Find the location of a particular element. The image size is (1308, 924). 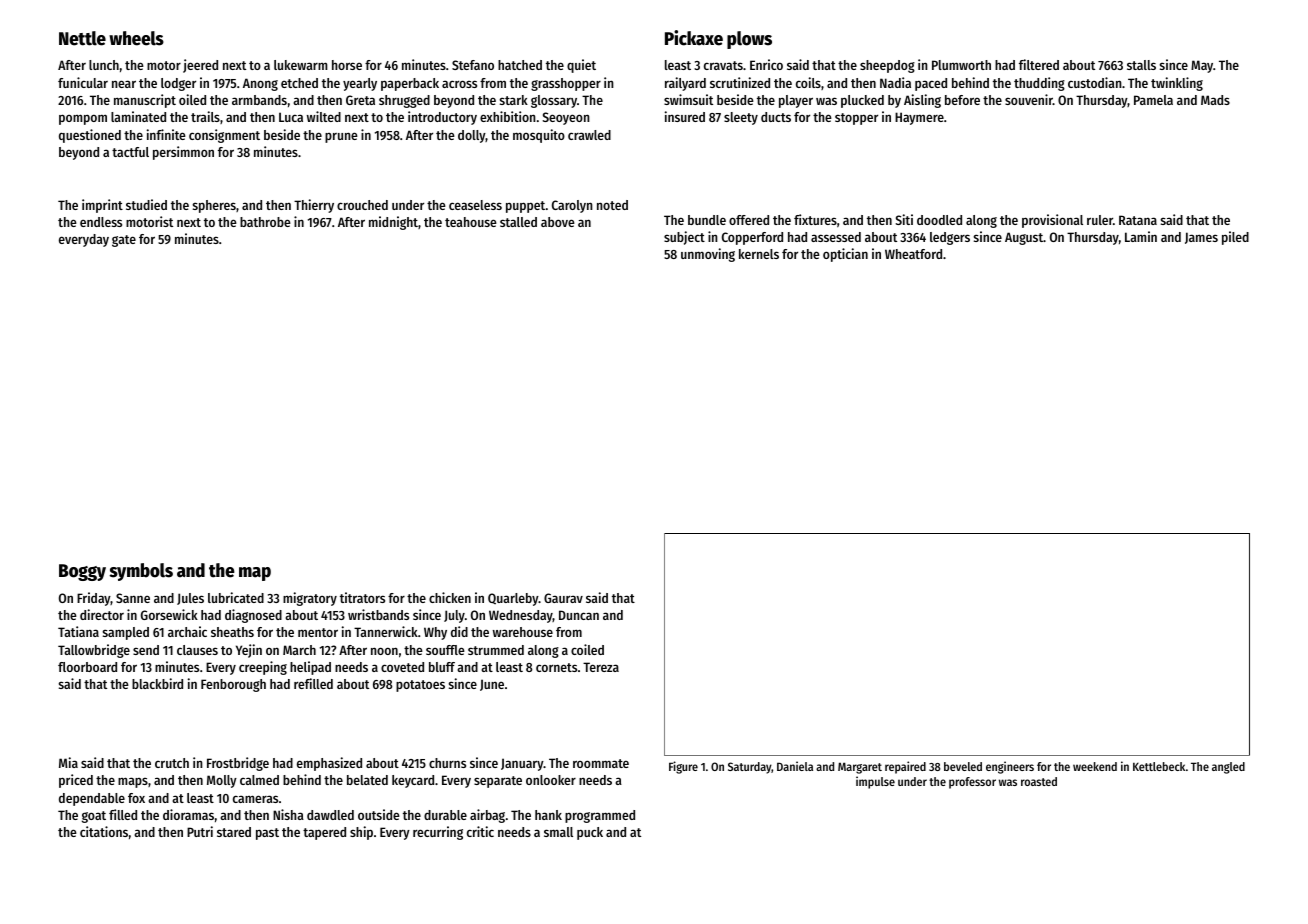

piled is located at coordinates (1235, 238).
